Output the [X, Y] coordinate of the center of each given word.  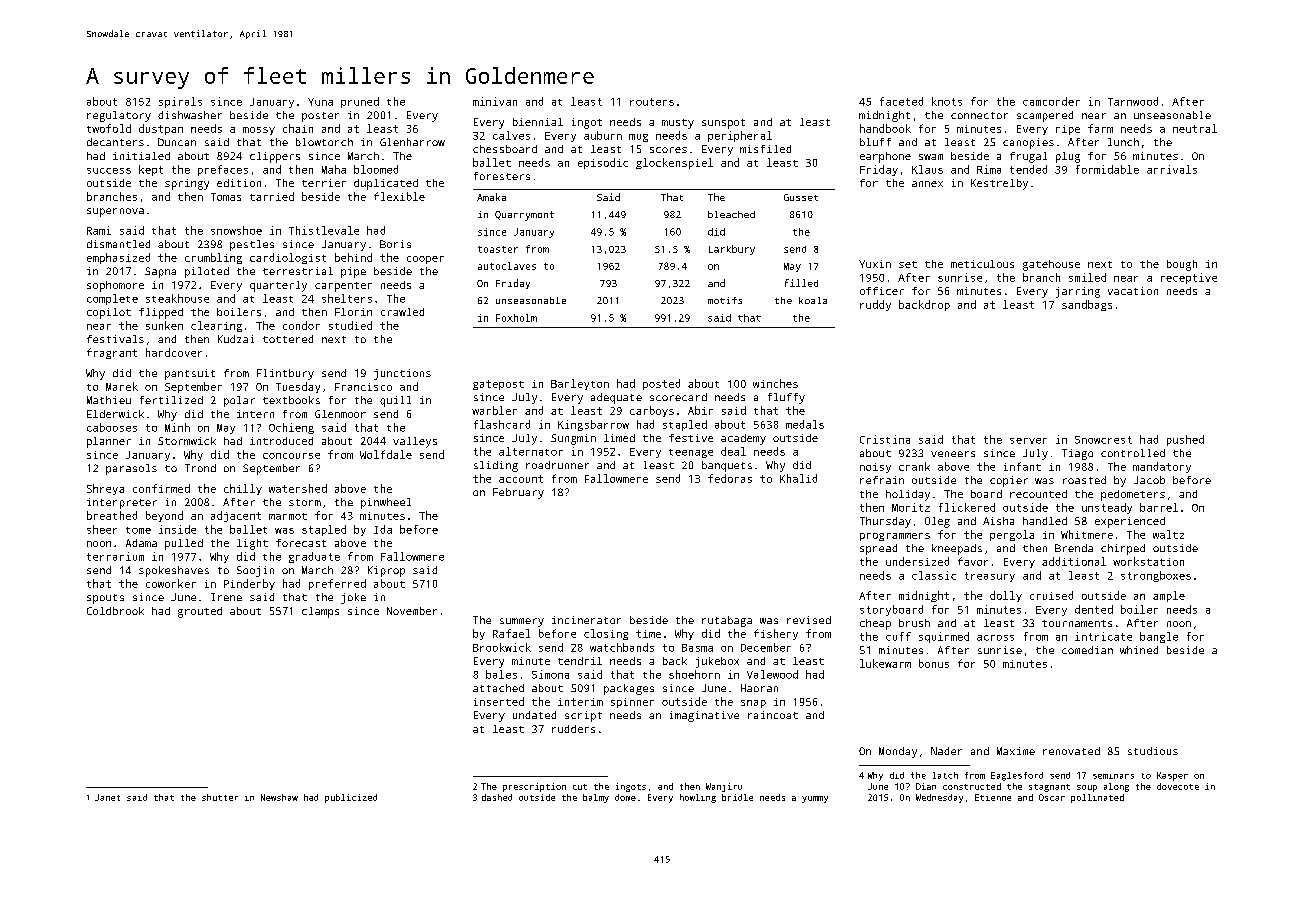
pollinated [1097, 798]
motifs [725, 300]
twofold [109, 128]
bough [1182, 265]
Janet [107, 797]
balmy [596, 798]
